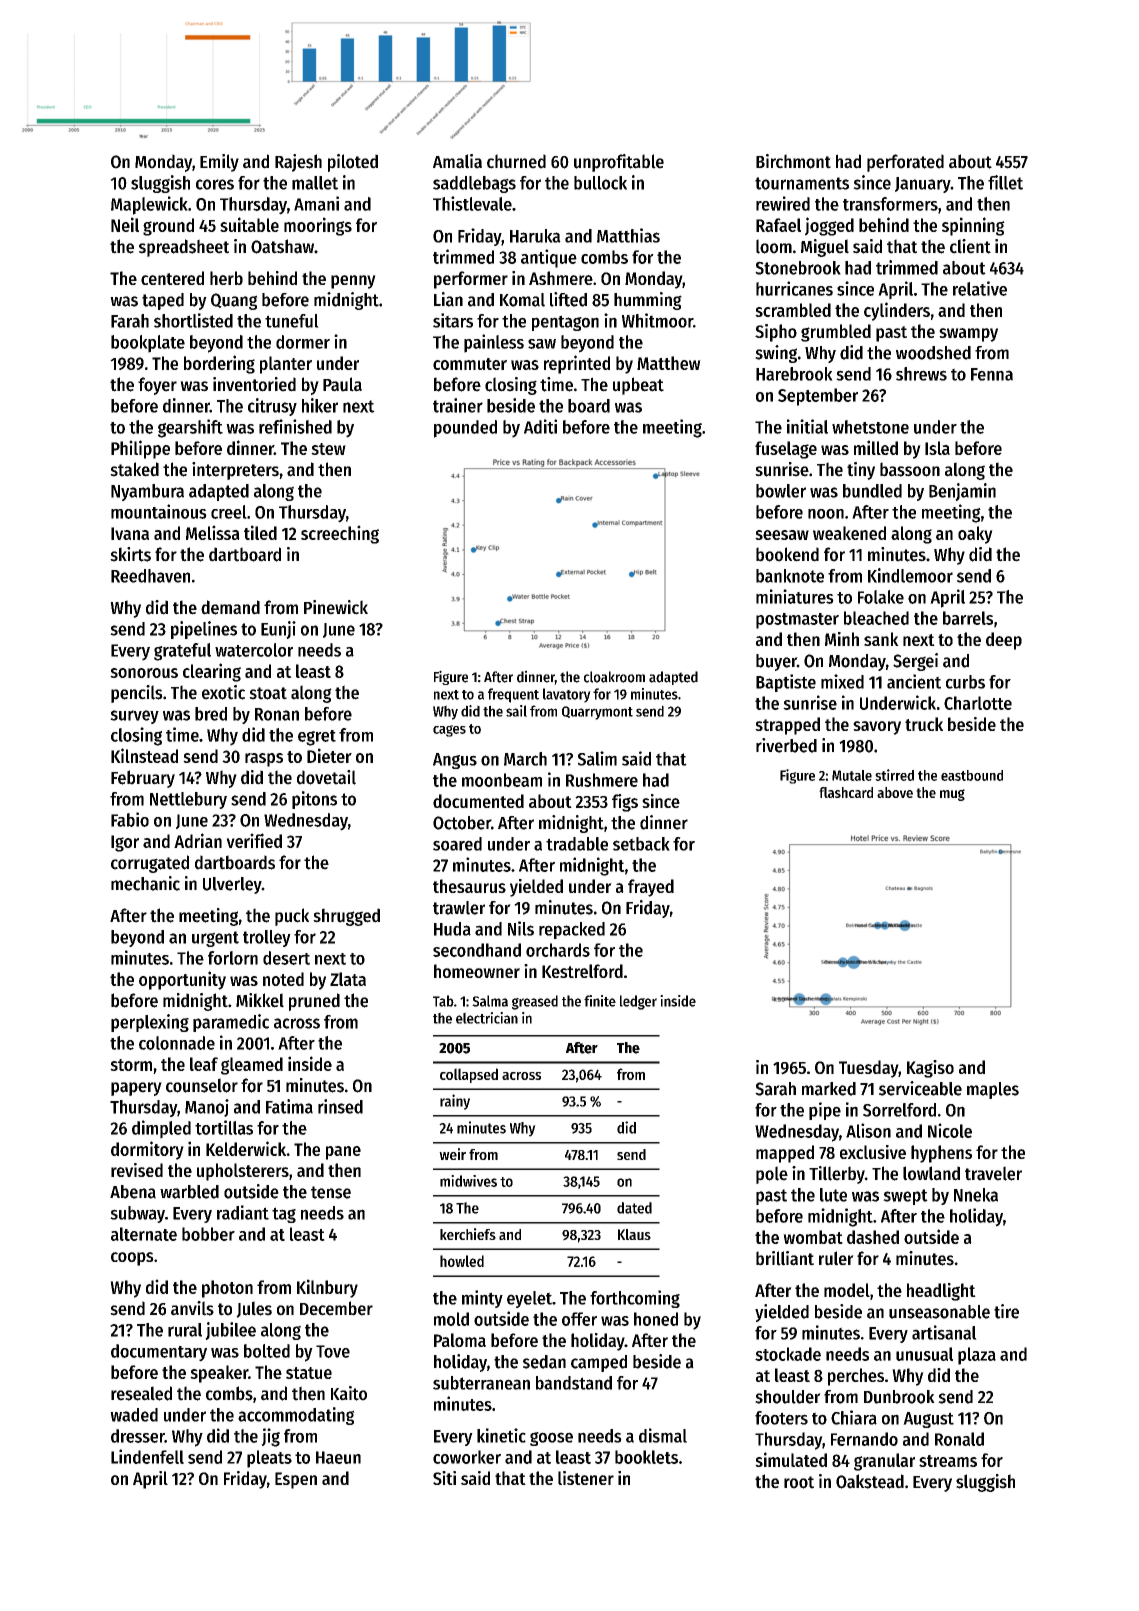 This screenshot has width=1139, height=1611. What do you see at coordinates (544, 1362) in the screenshot?
I see `sedan` at bounding box center [544, 1362].
